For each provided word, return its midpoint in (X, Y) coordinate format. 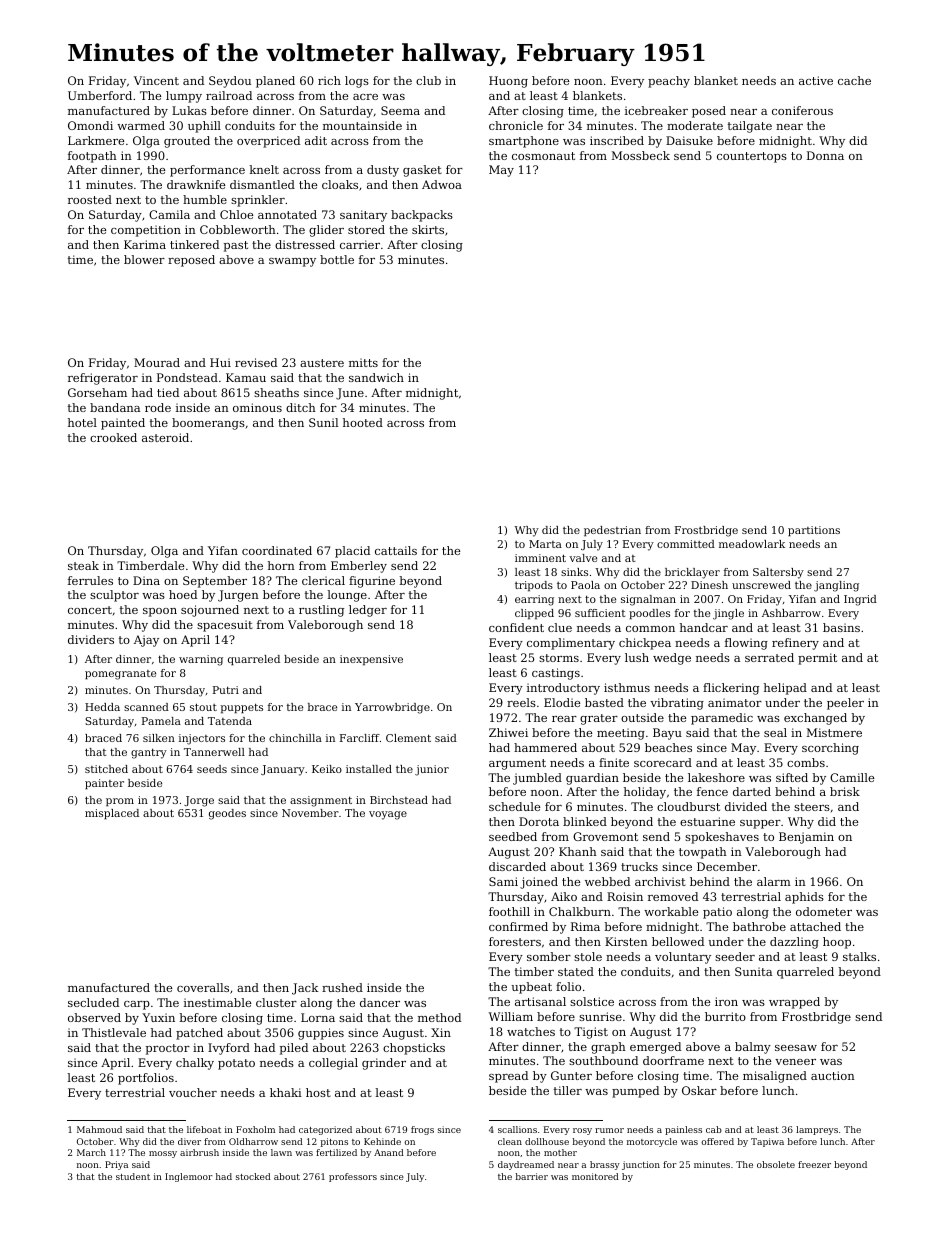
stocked (253, 1176)
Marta (545, 544)
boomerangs (208, 424)
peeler (845, 704)
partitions (814, 531)
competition (146, 231)
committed (686, 544)
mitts (363, 362)
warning (201, 660)
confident (516, 627)
